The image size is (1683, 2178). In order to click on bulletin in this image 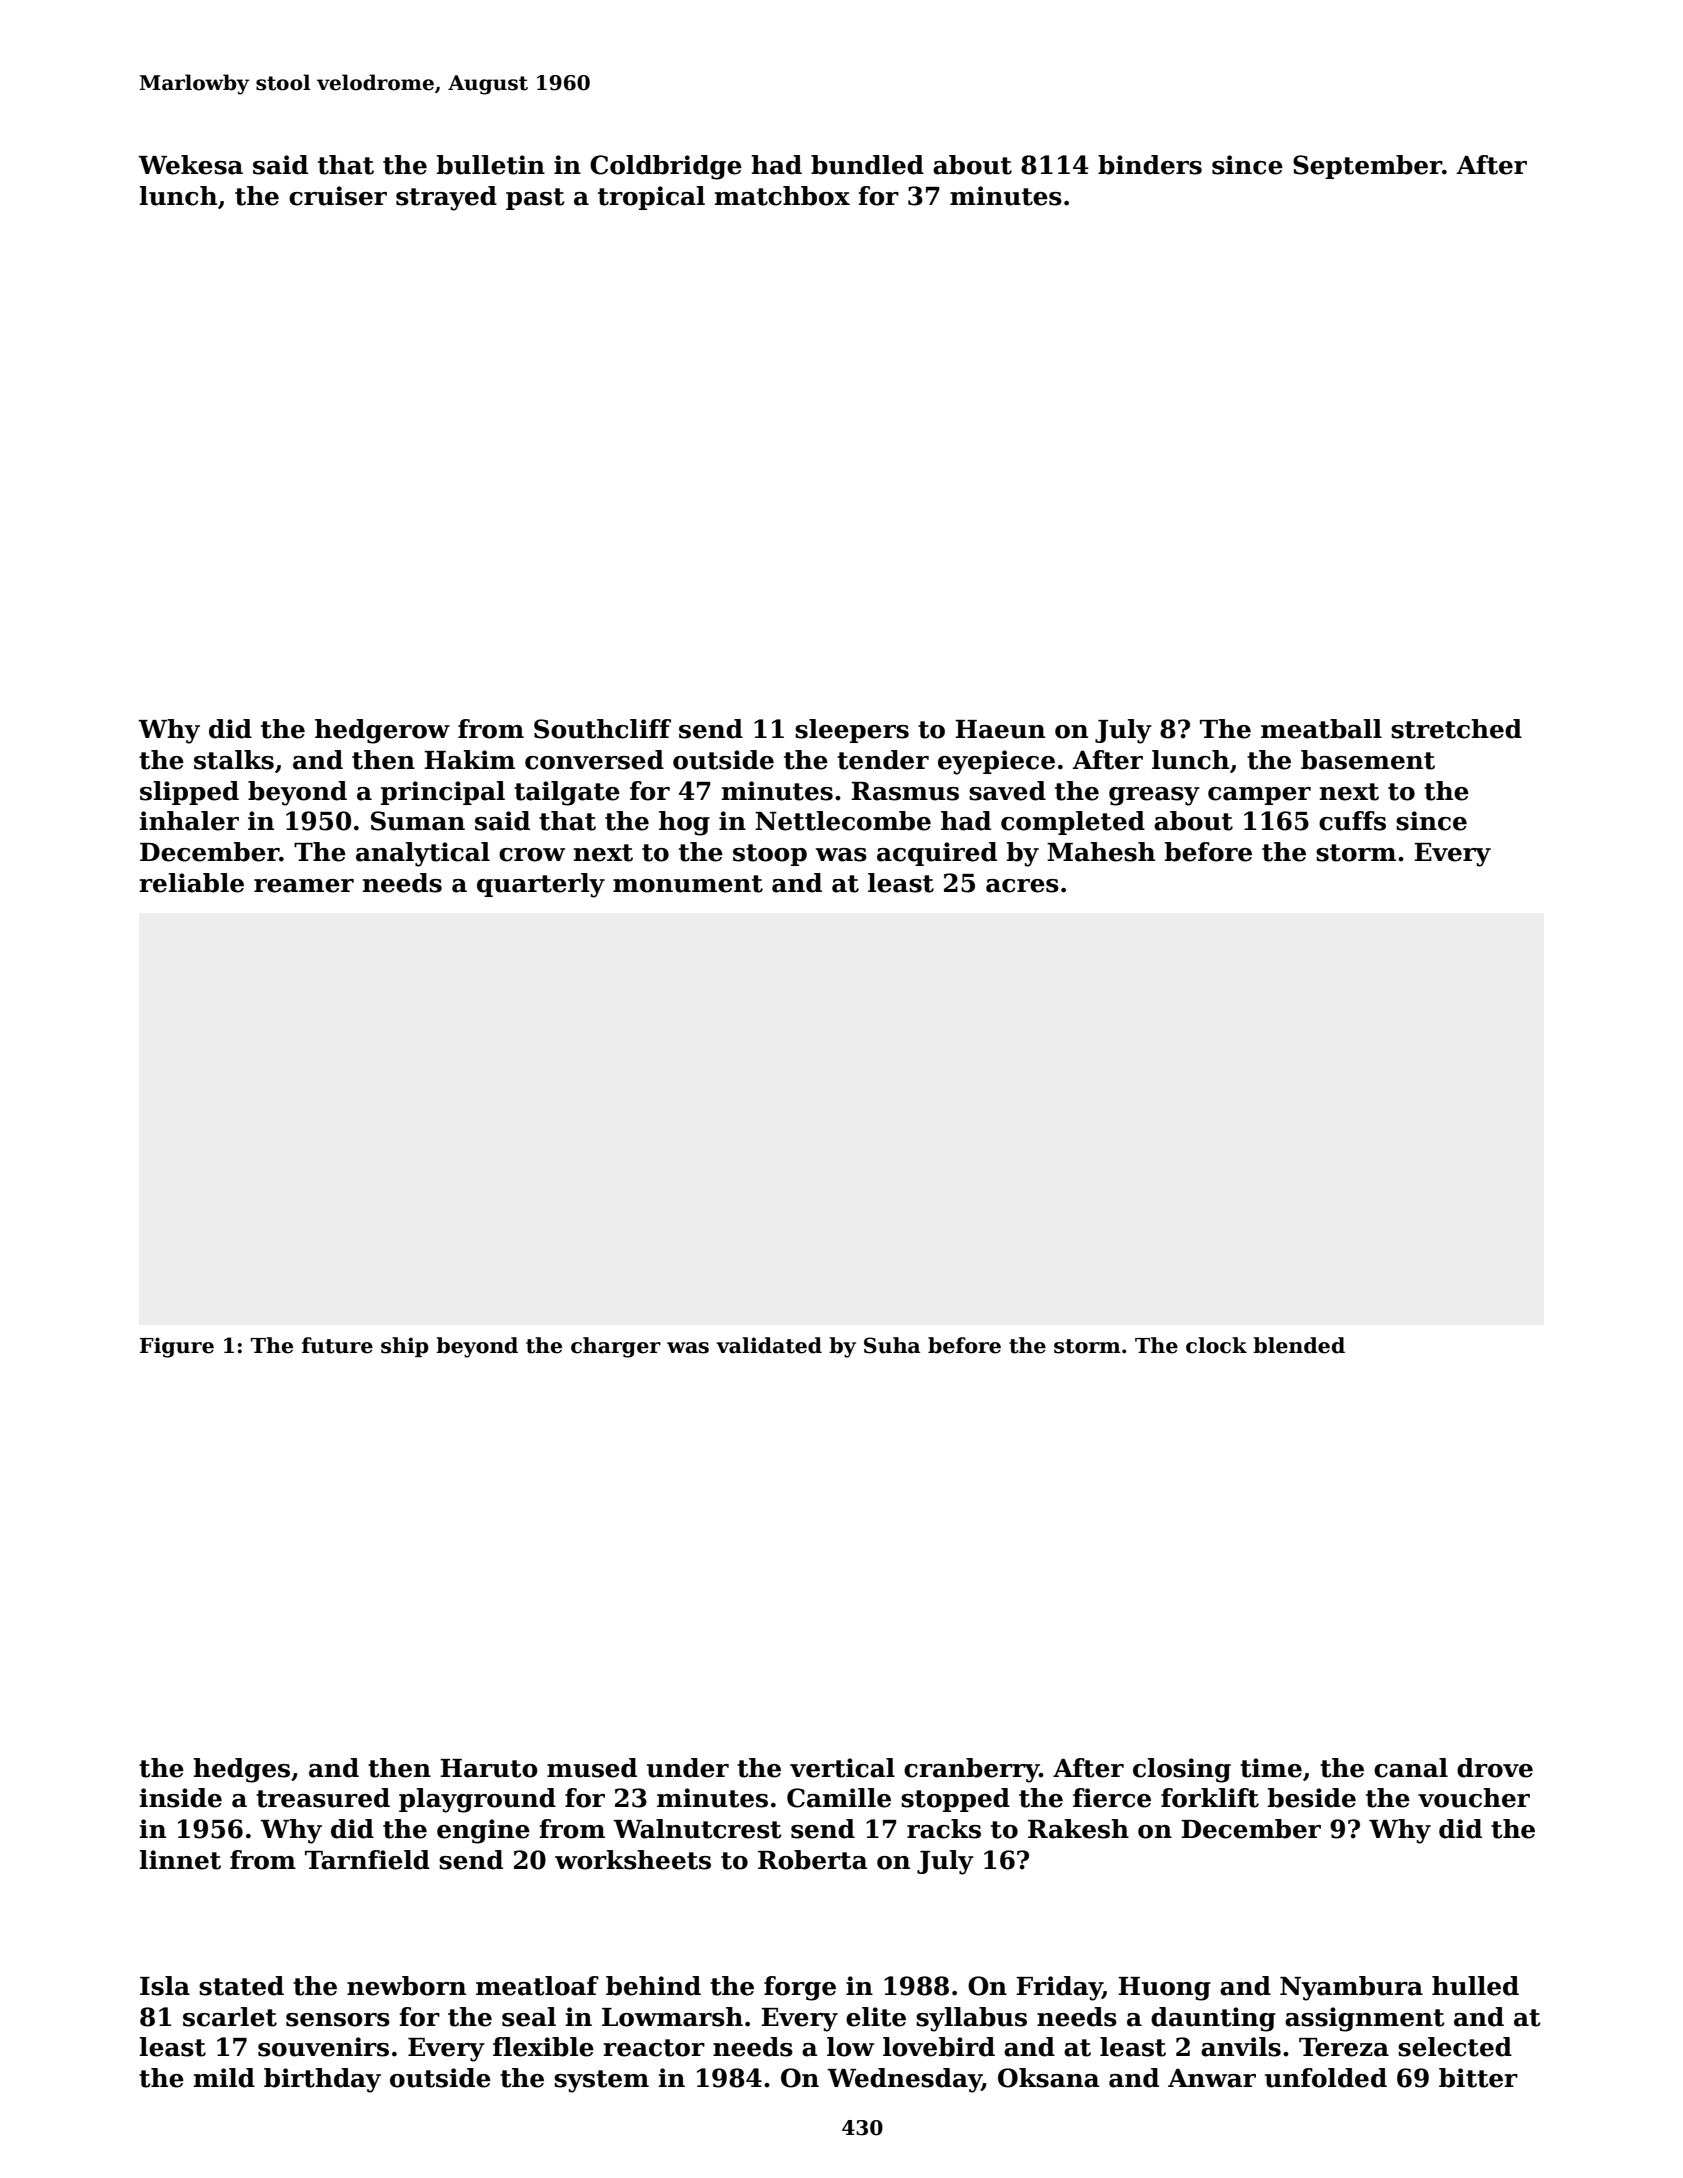, I will do `click(491, 165)`.
